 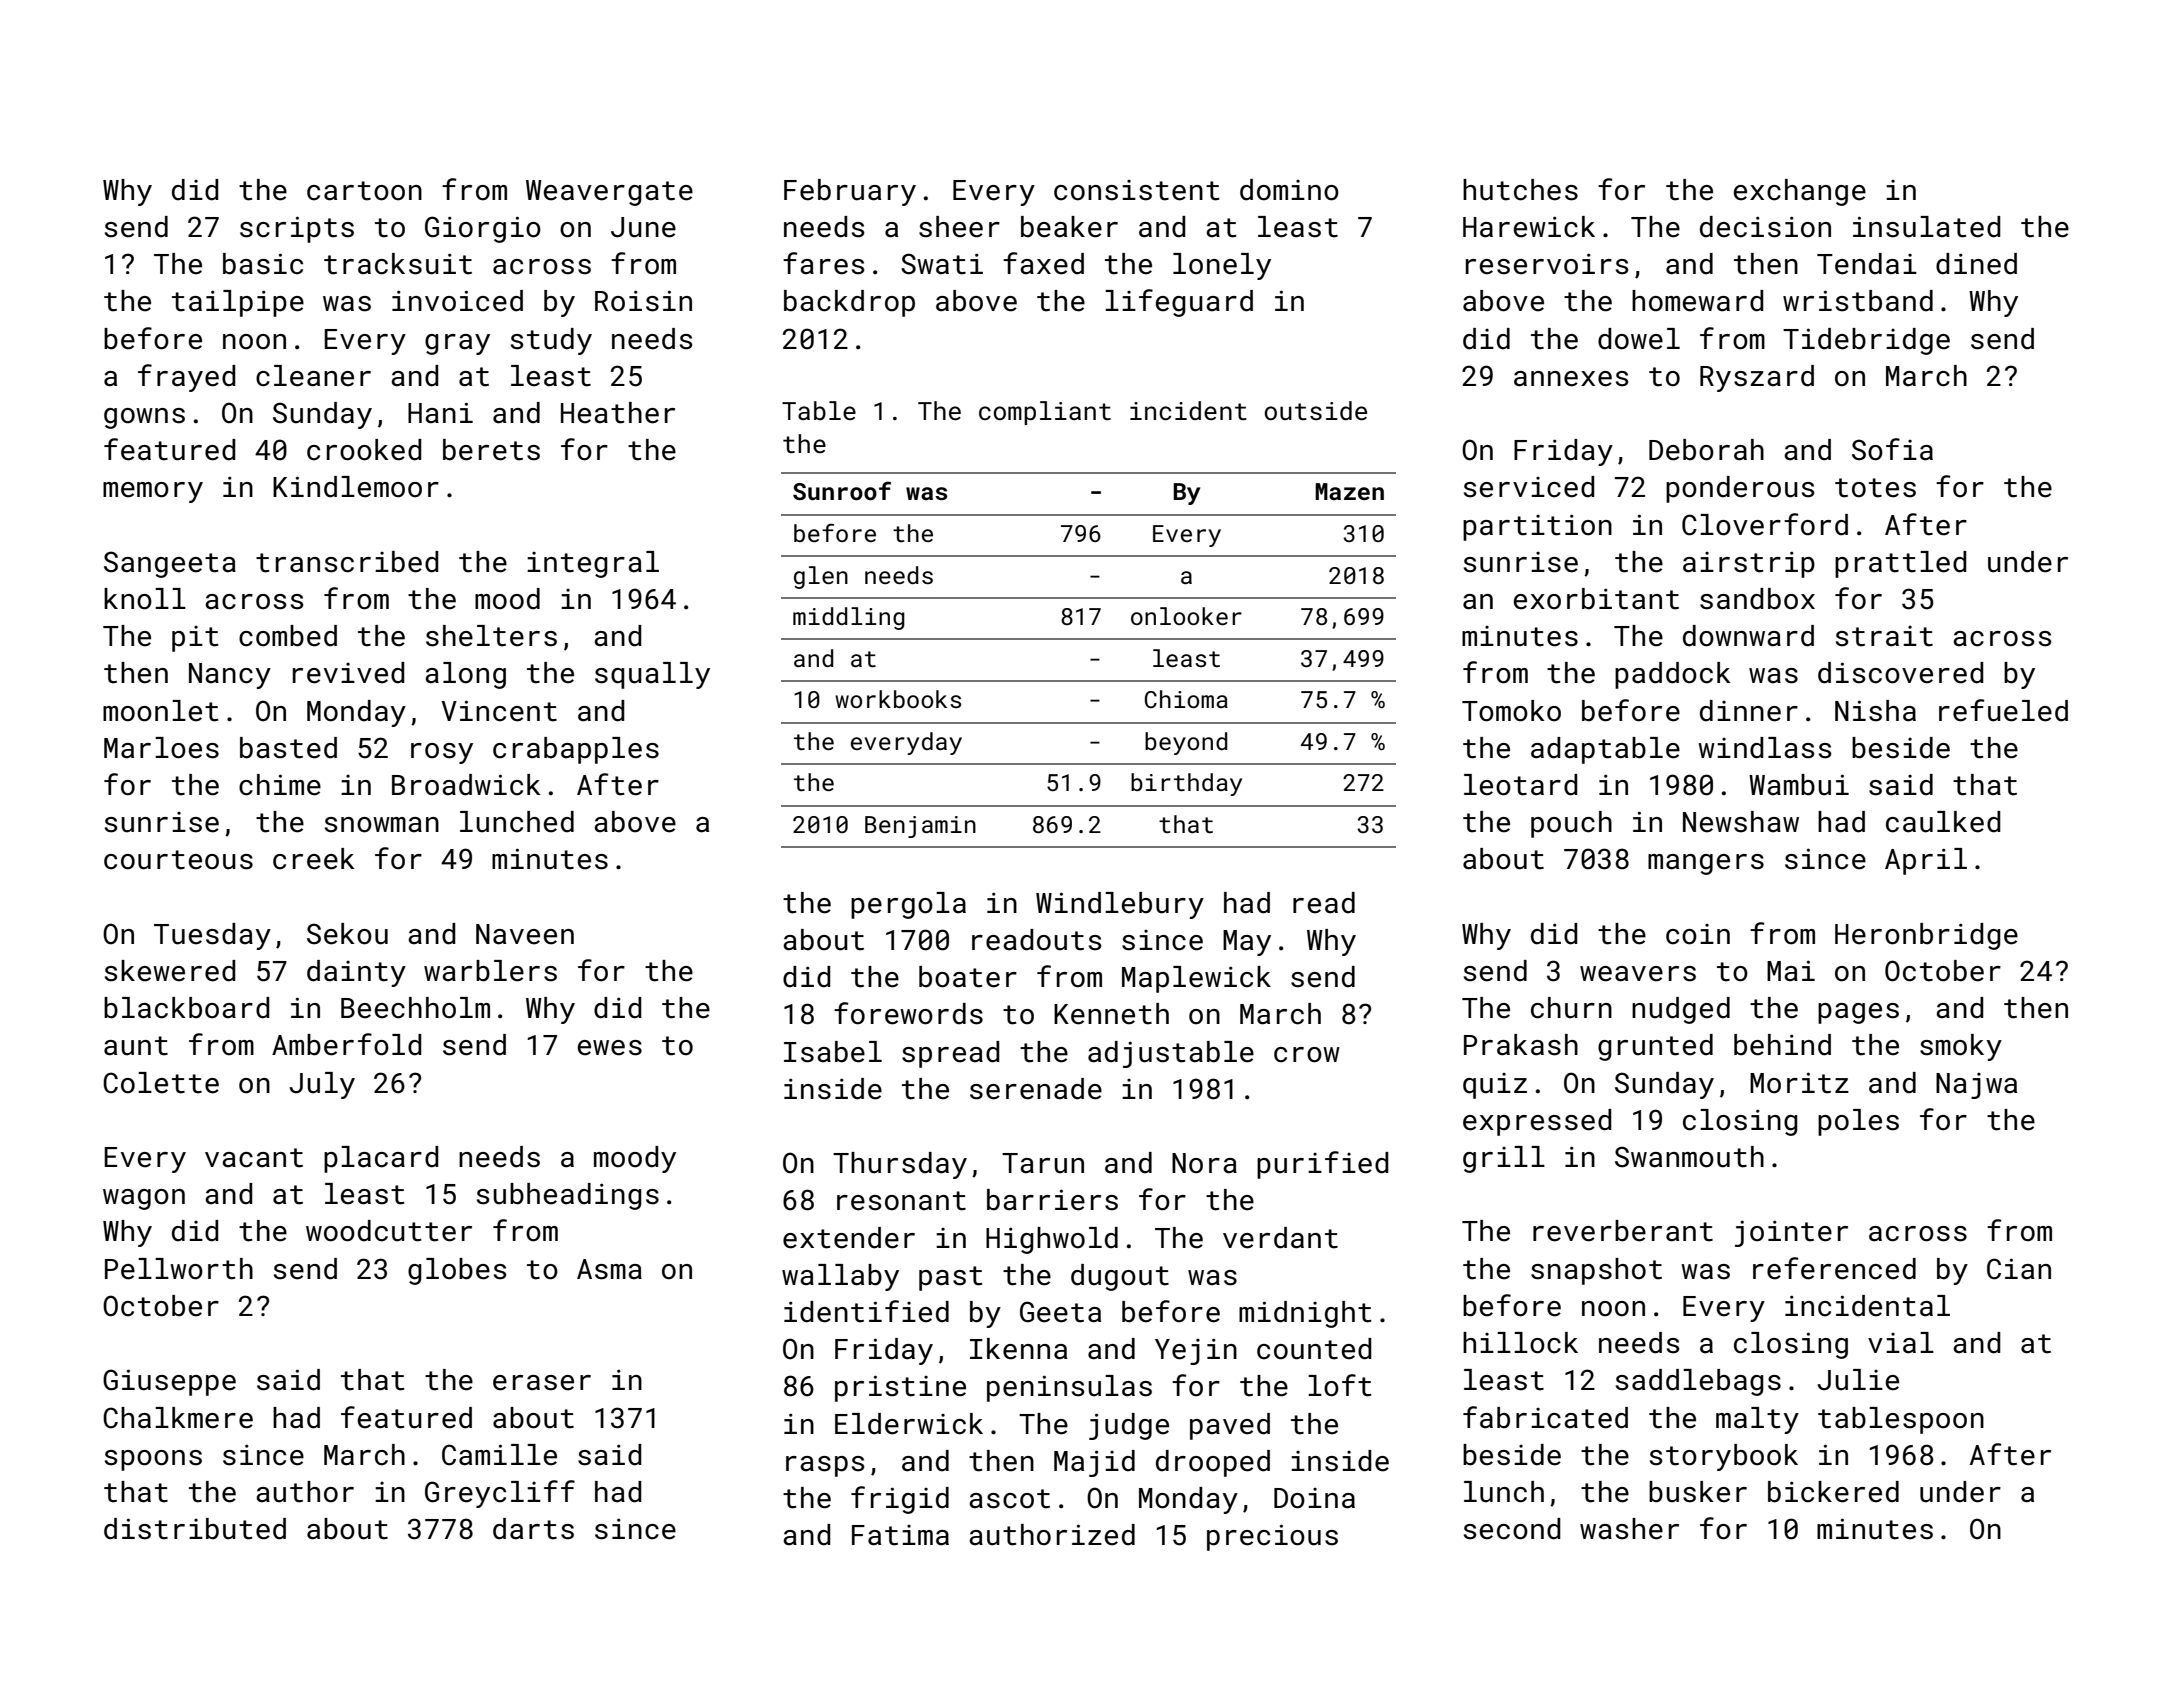 I want to click on Sekou, so click(x=347, y=934).
